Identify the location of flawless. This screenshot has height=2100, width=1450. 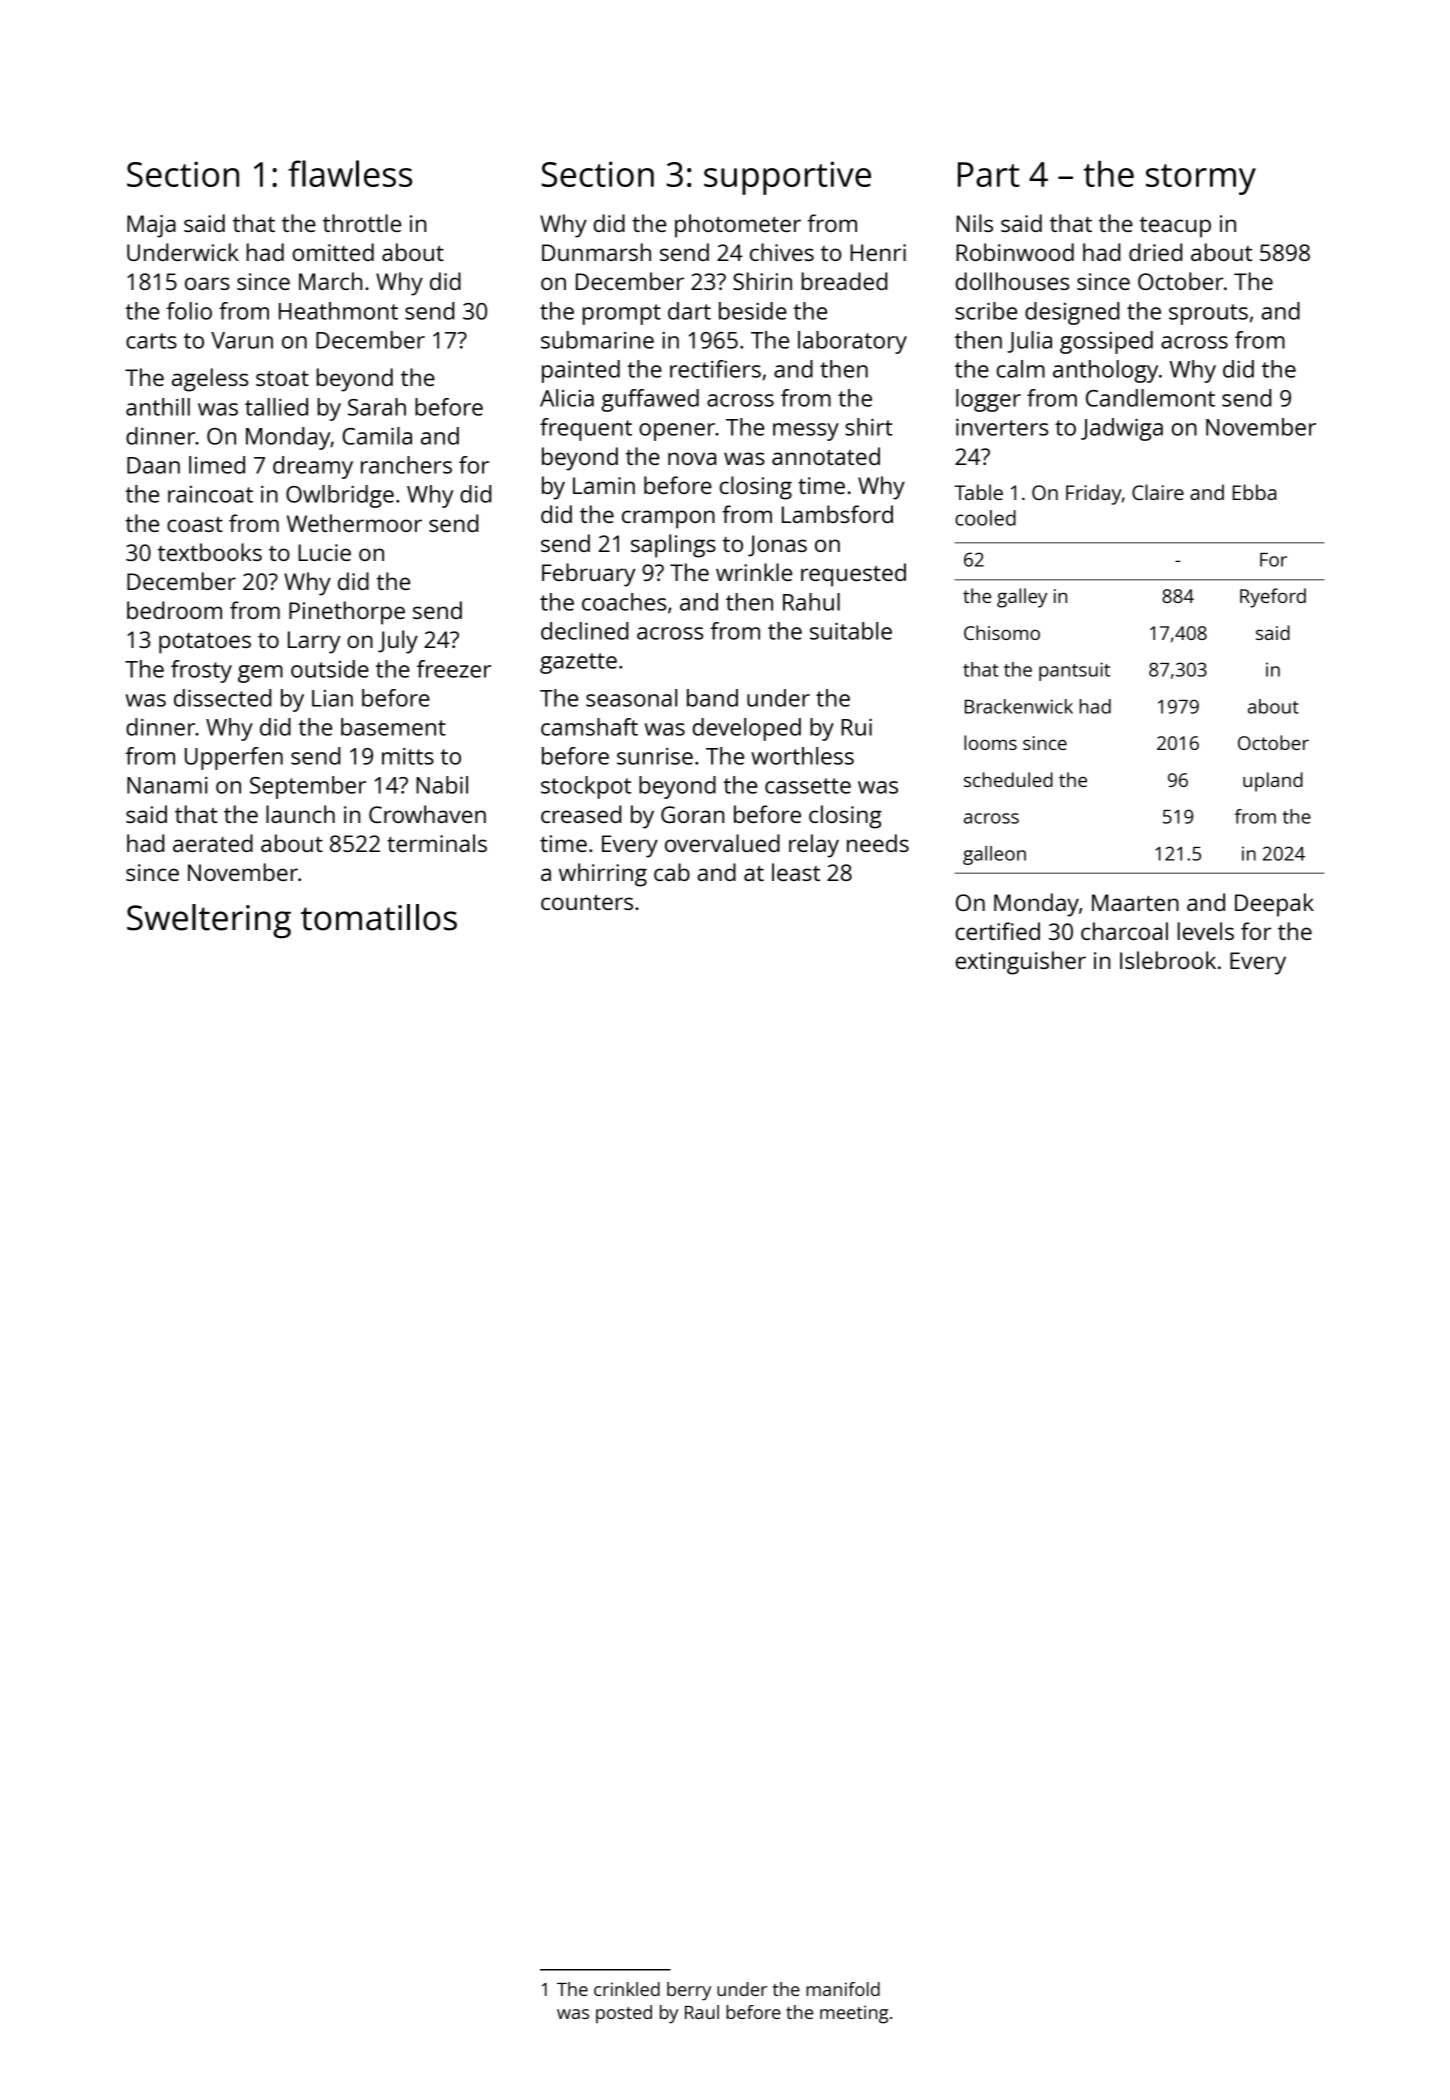
(350, 173).
